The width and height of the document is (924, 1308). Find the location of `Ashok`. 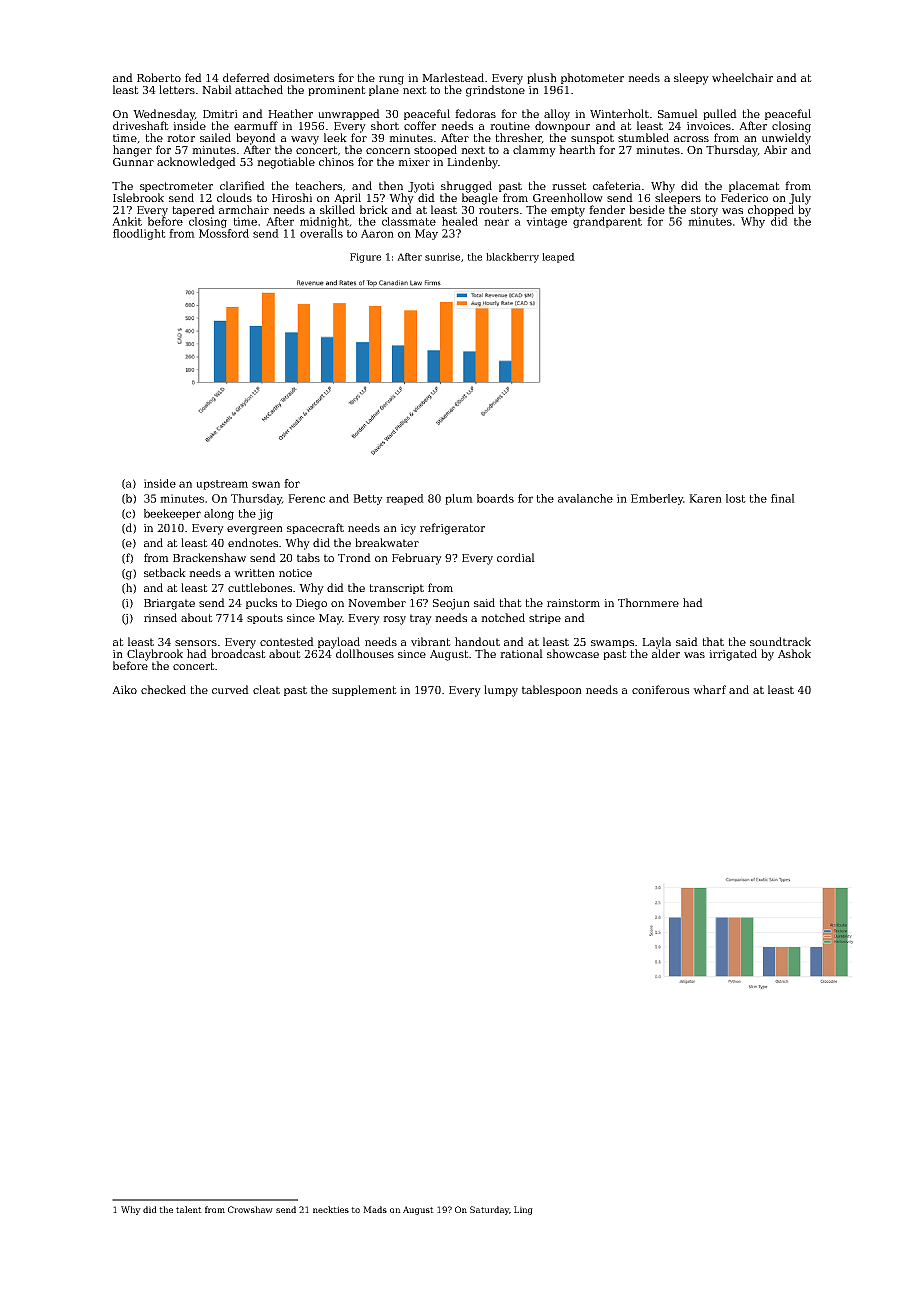

Ashok is located at coordinates (794, 653).
